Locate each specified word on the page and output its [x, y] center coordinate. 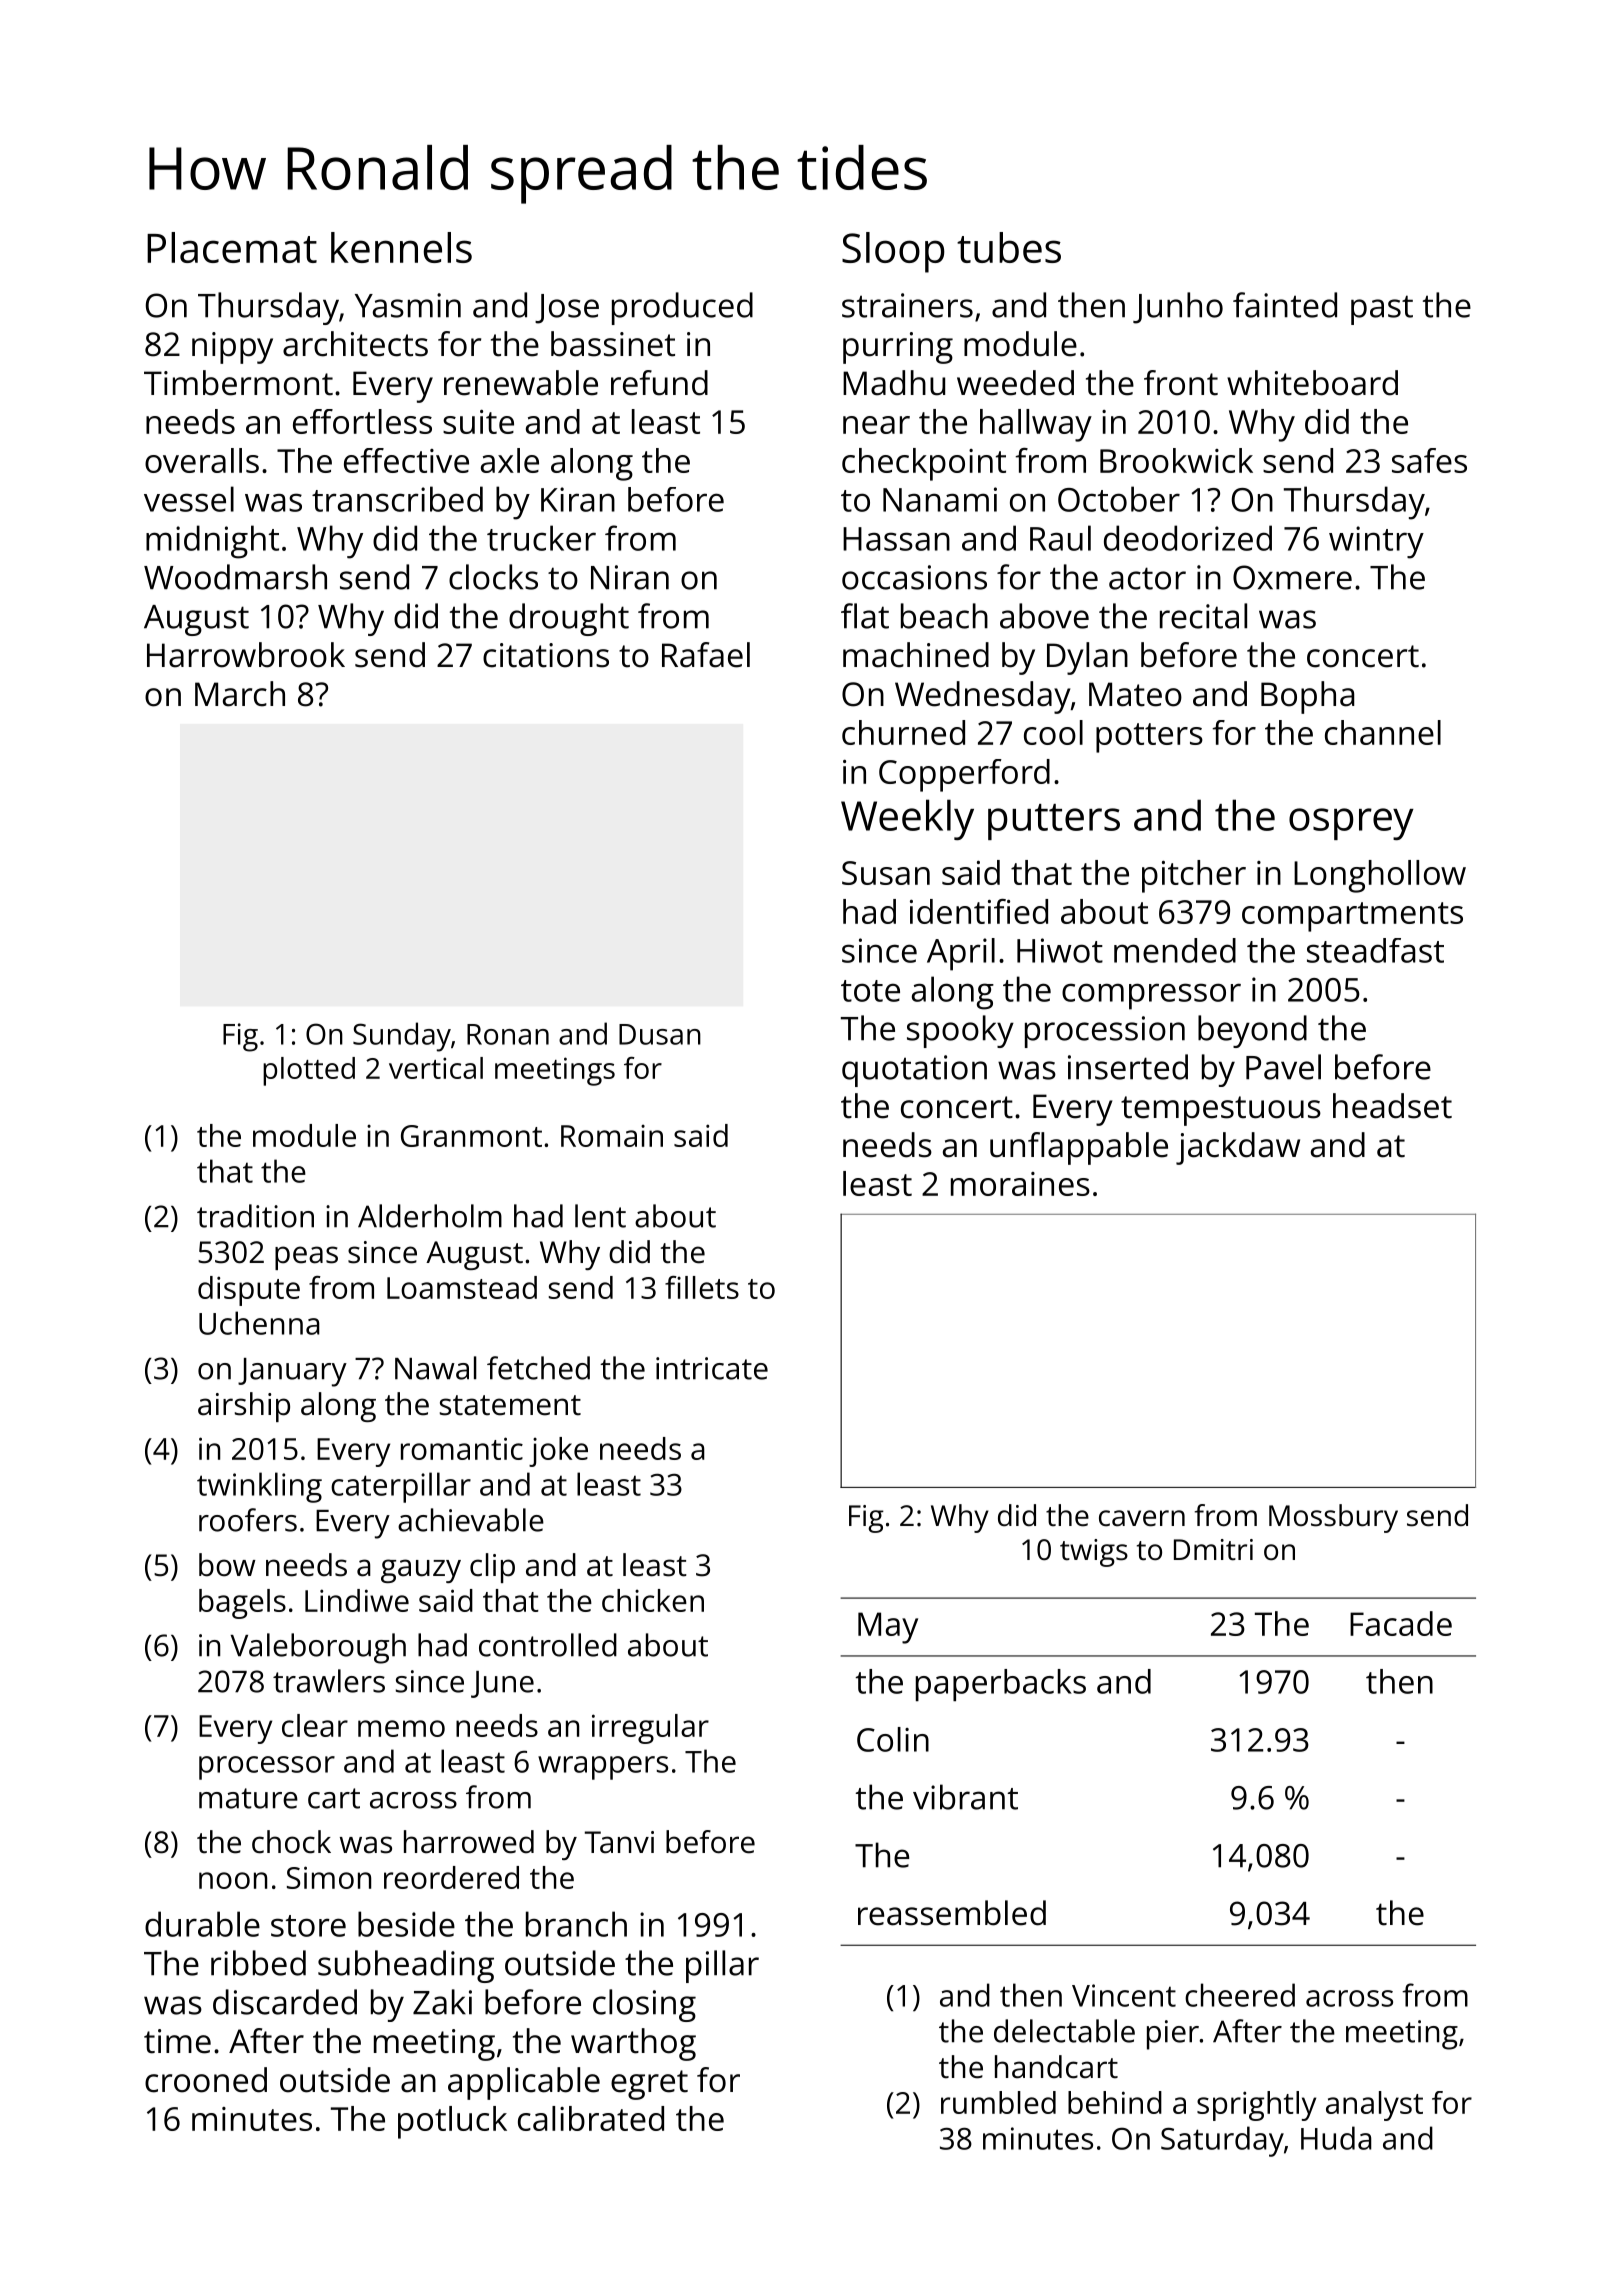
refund [659, 383]
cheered [1240, 1995]
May [888, 1628]
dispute [249, 1291]
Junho [1178, 308]
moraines [1020, 1184]
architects [355, 344]
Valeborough [318, 1648]
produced [682, 308]
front [1181, 383]
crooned [206, 2080]
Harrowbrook [246, 655]
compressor [1151, 996]
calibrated [591, 2118]
